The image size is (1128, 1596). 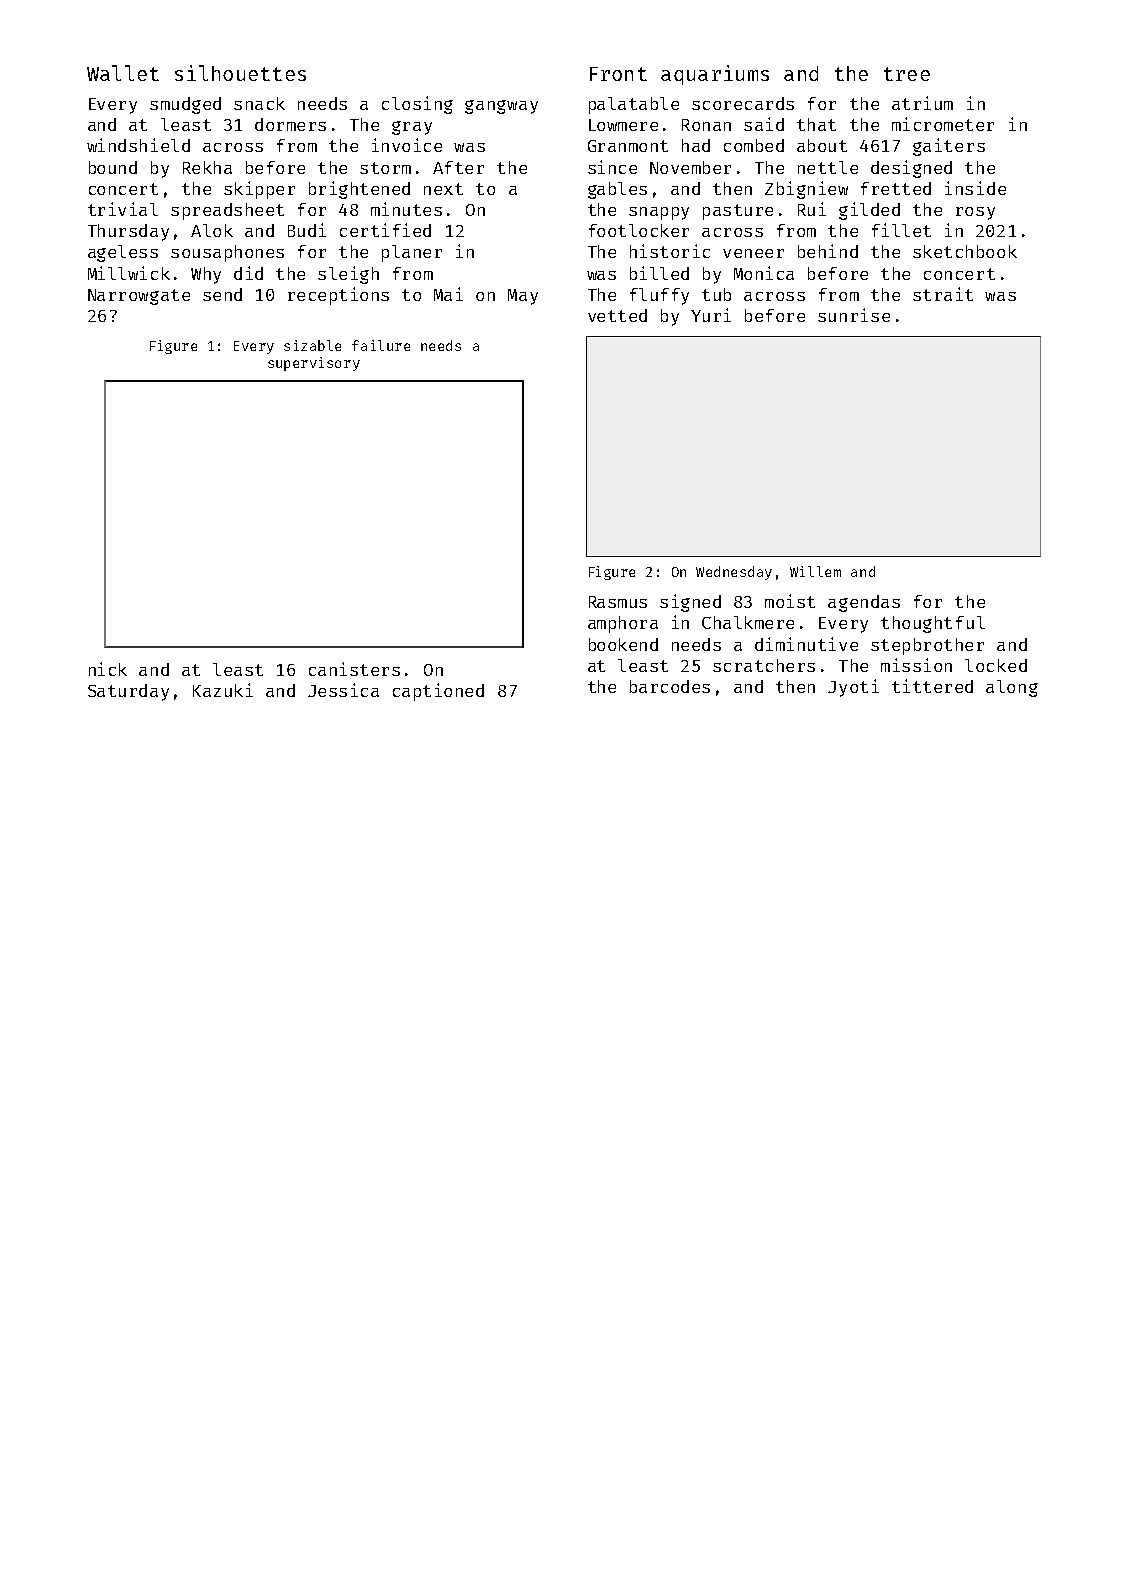 What do you see at coordinates (828, 251) in the screenshot?
I see `behind` at bounding box center [828, 251].
